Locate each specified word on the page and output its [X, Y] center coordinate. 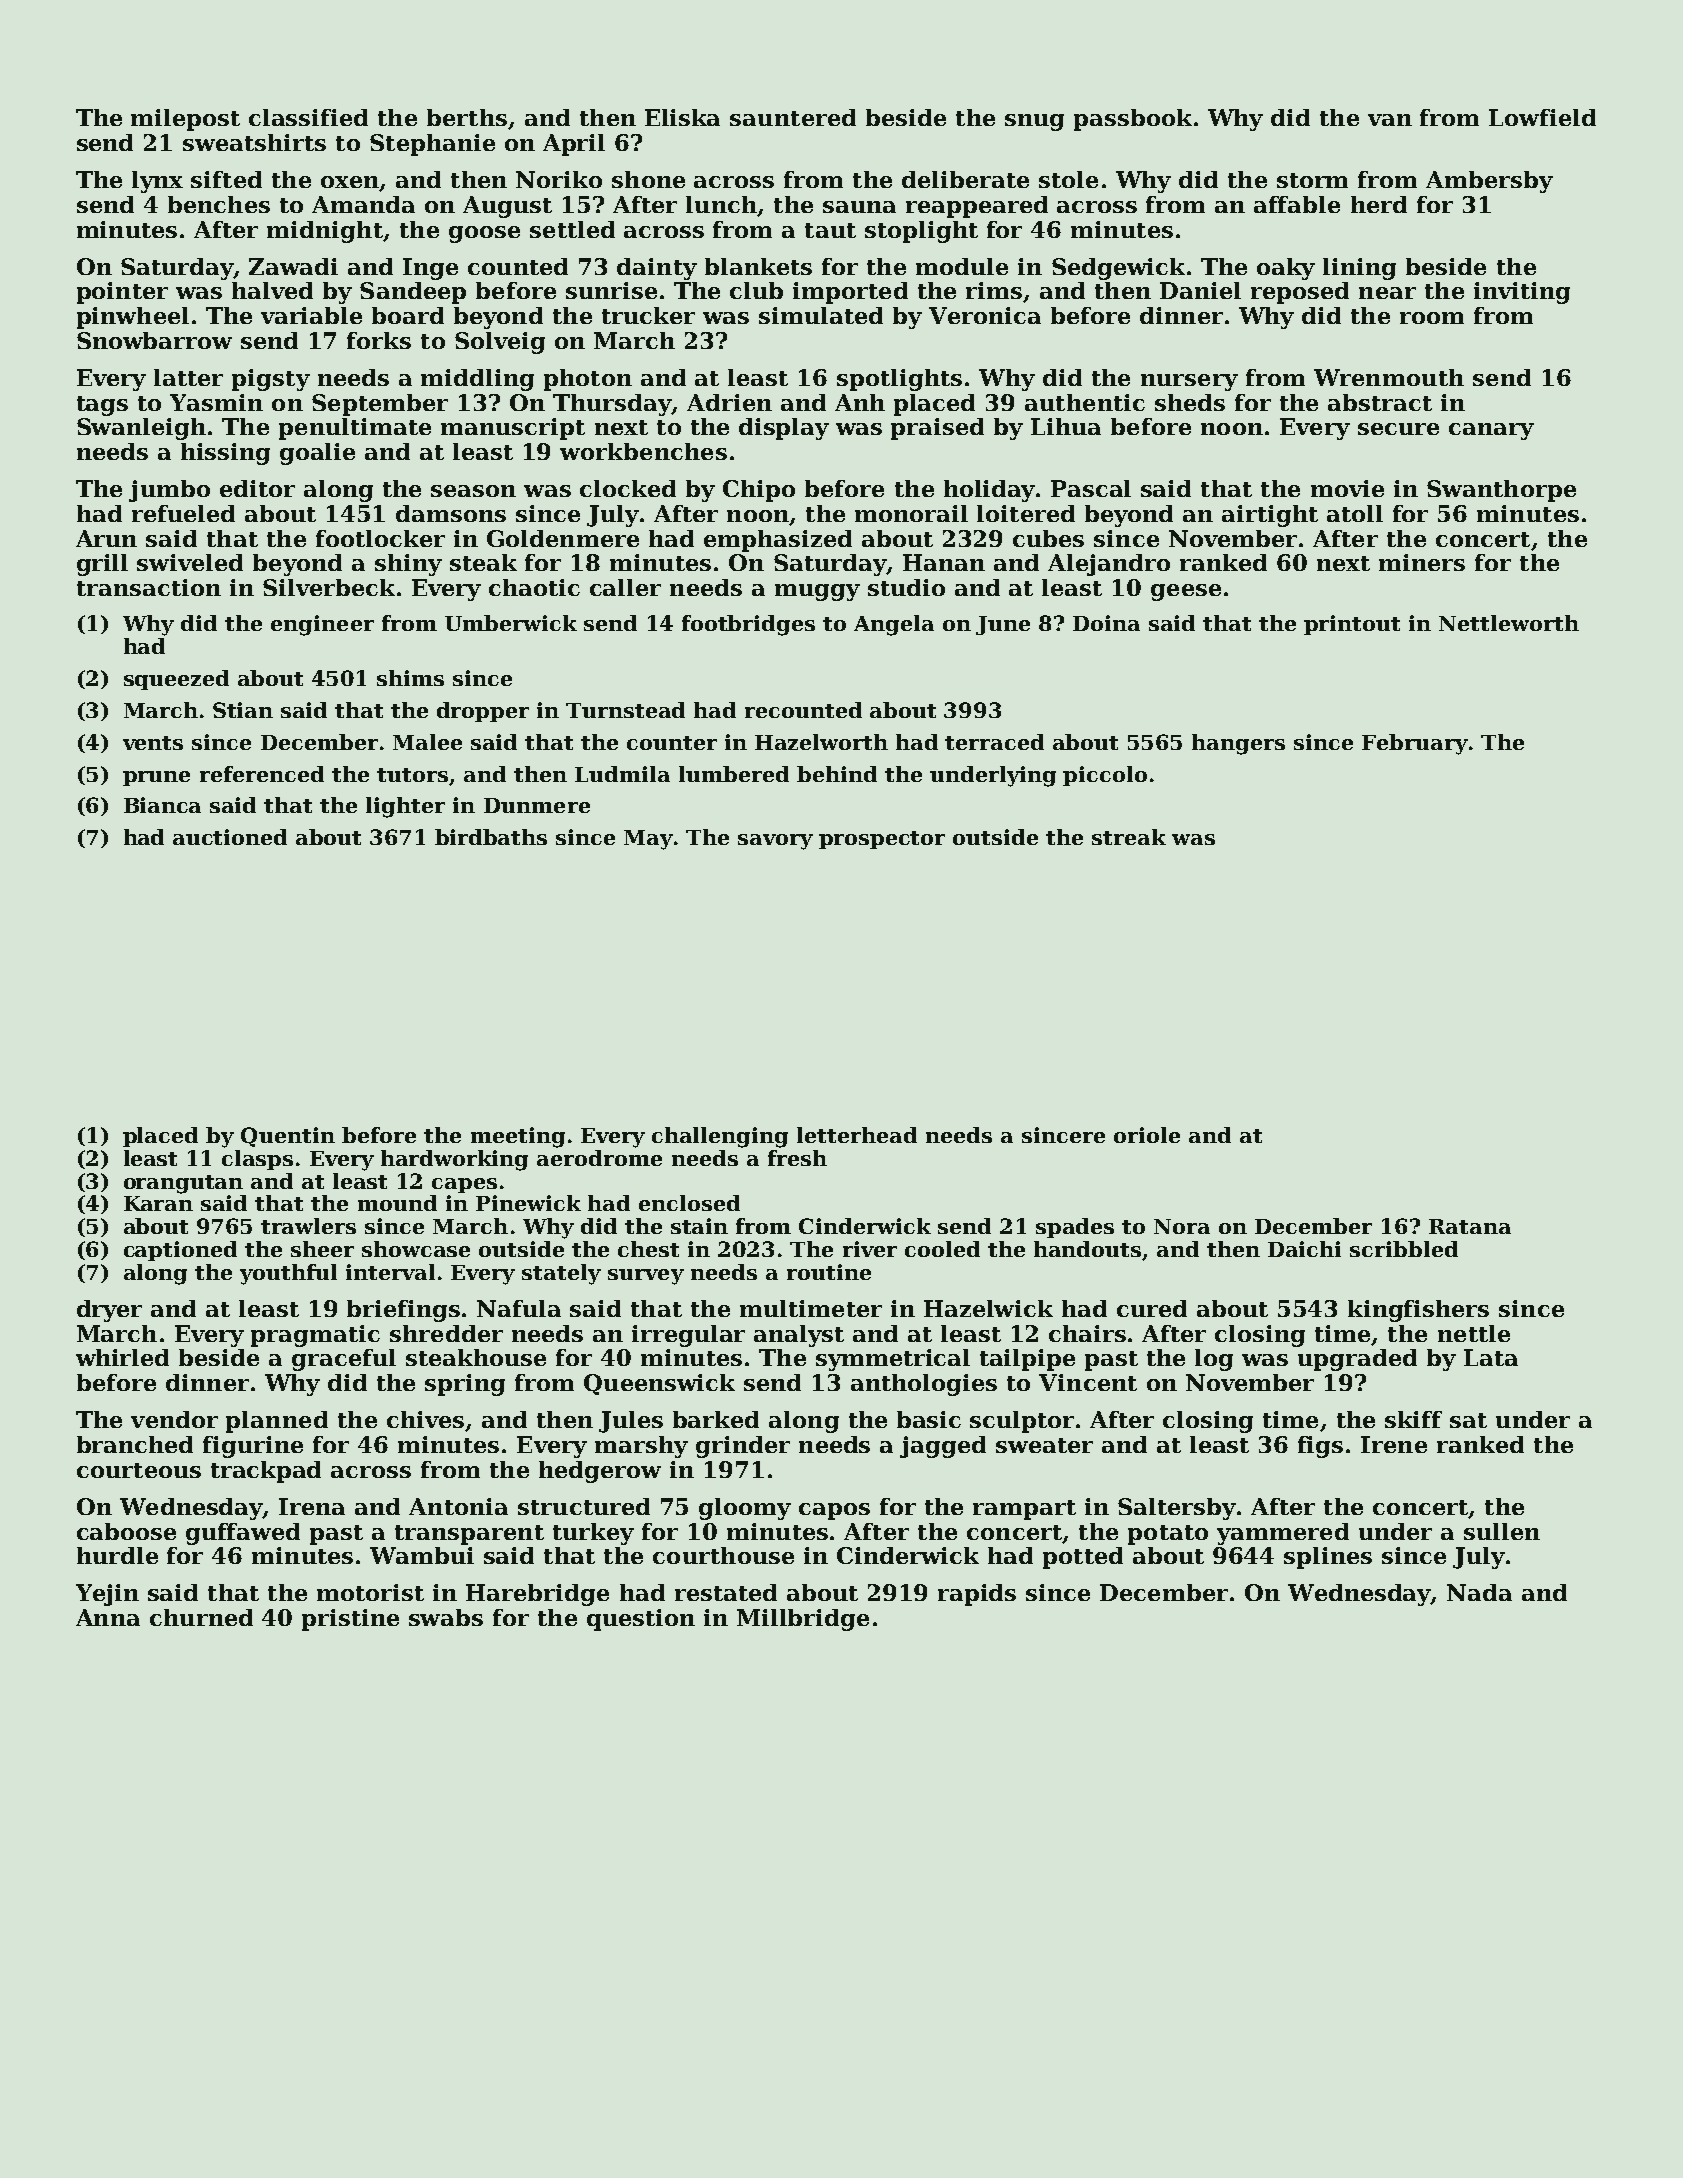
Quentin [288, 1137]
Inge [430, 269]
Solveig [500, 343]
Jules [631, 1422]
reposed [1300, 293]
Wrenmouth [1389, 377]
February [1415, 744]
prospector [882, 840]
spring [465, 1385]
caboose [126, 1531]
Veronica [985, 315]
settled [572, 229]
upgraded [1357, 1360]
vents [153, 743]
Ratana [1470, 1226]
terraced [994, 742]
